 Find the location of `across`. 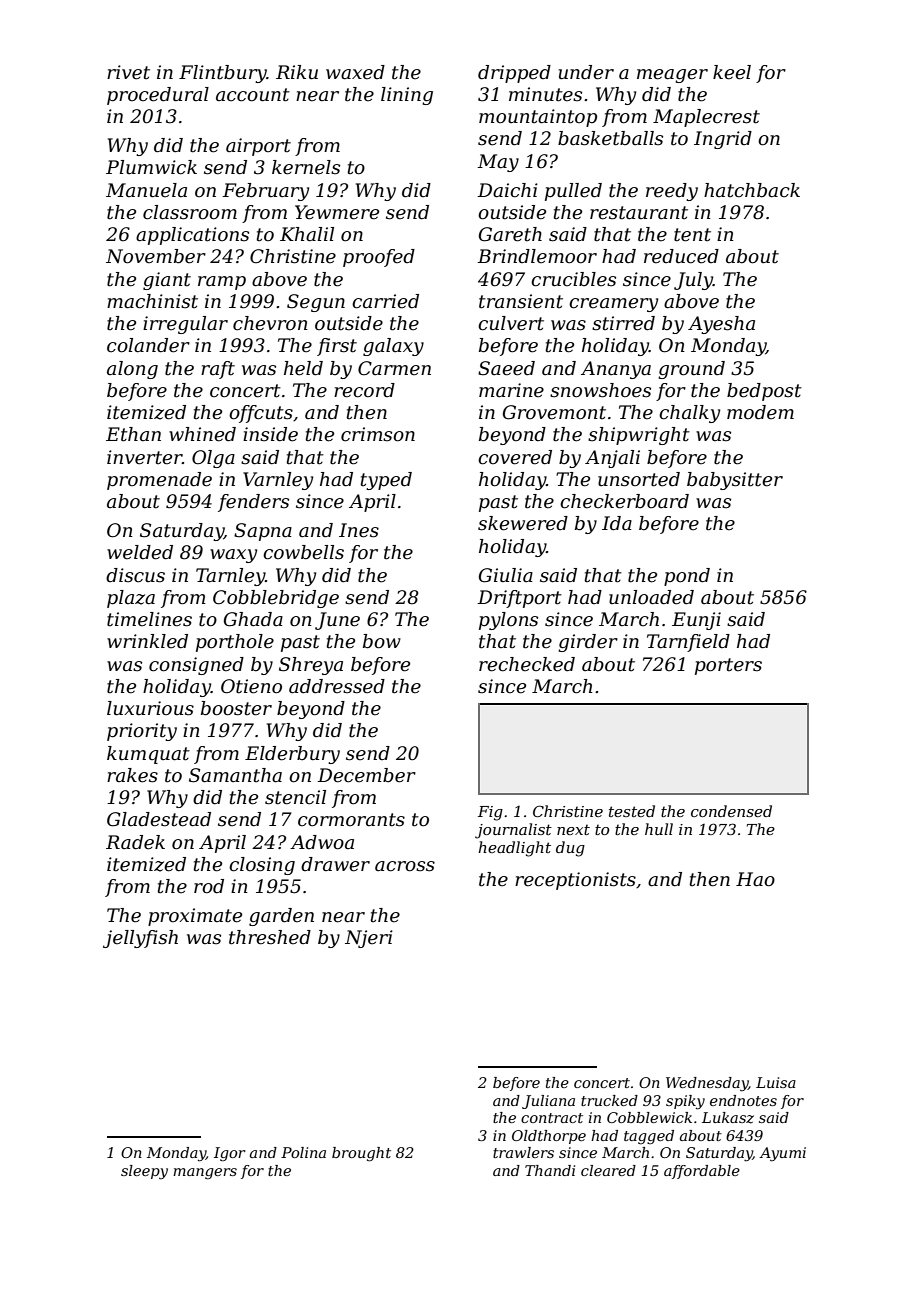

across is located at coordinates (405, 866).
